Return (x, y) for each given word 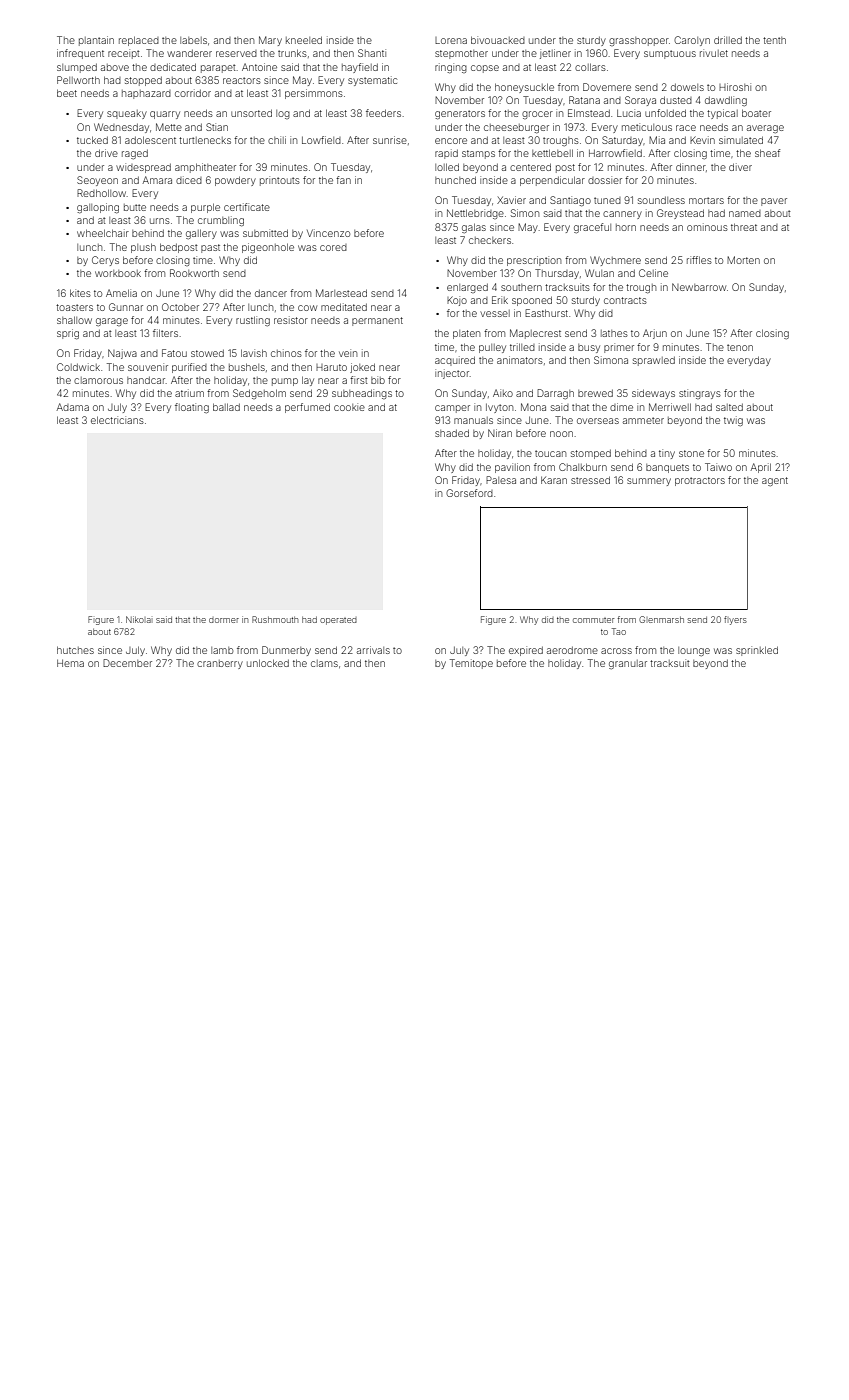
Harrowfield (615, 153)
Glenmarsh (661, 619)
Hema (70, 663)
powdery (235, 181)
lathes (614, 333)
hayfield (360, 68)
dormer (224, 620)
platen (466, 334)
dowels (687, 87)
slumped (77, 68)
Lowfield (321, 140)
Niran (500, 433)
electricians (117, 420)
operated (338, 621)
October (180, 307)
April (761, 468)
